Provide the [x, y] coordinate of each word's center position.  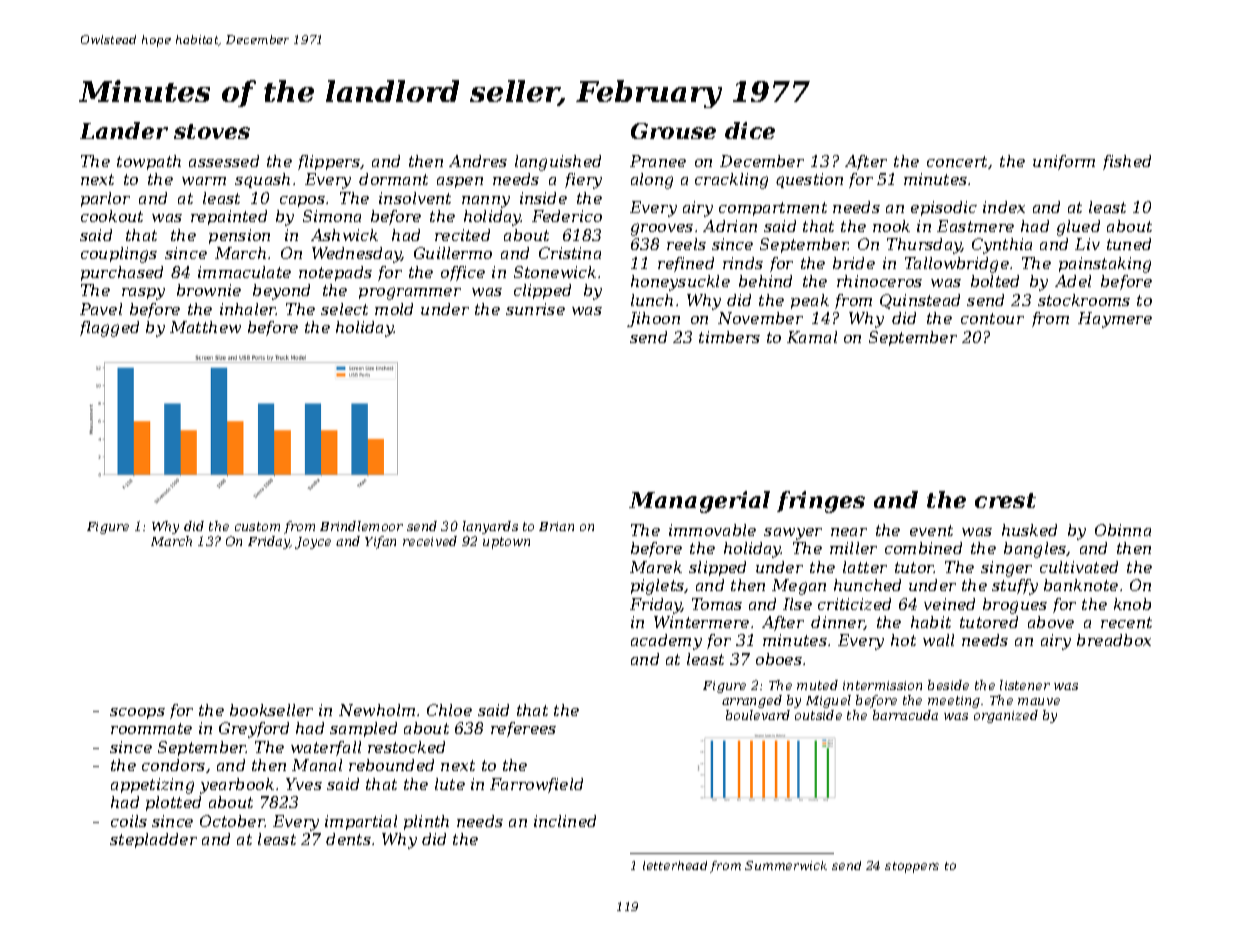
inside [543, 198]
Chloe [449, 710]
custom [257, 526]
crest [1005, 500]
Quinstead [920, 301]
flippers [329, 162]
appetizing [152, 786]
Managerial [699, 502]
